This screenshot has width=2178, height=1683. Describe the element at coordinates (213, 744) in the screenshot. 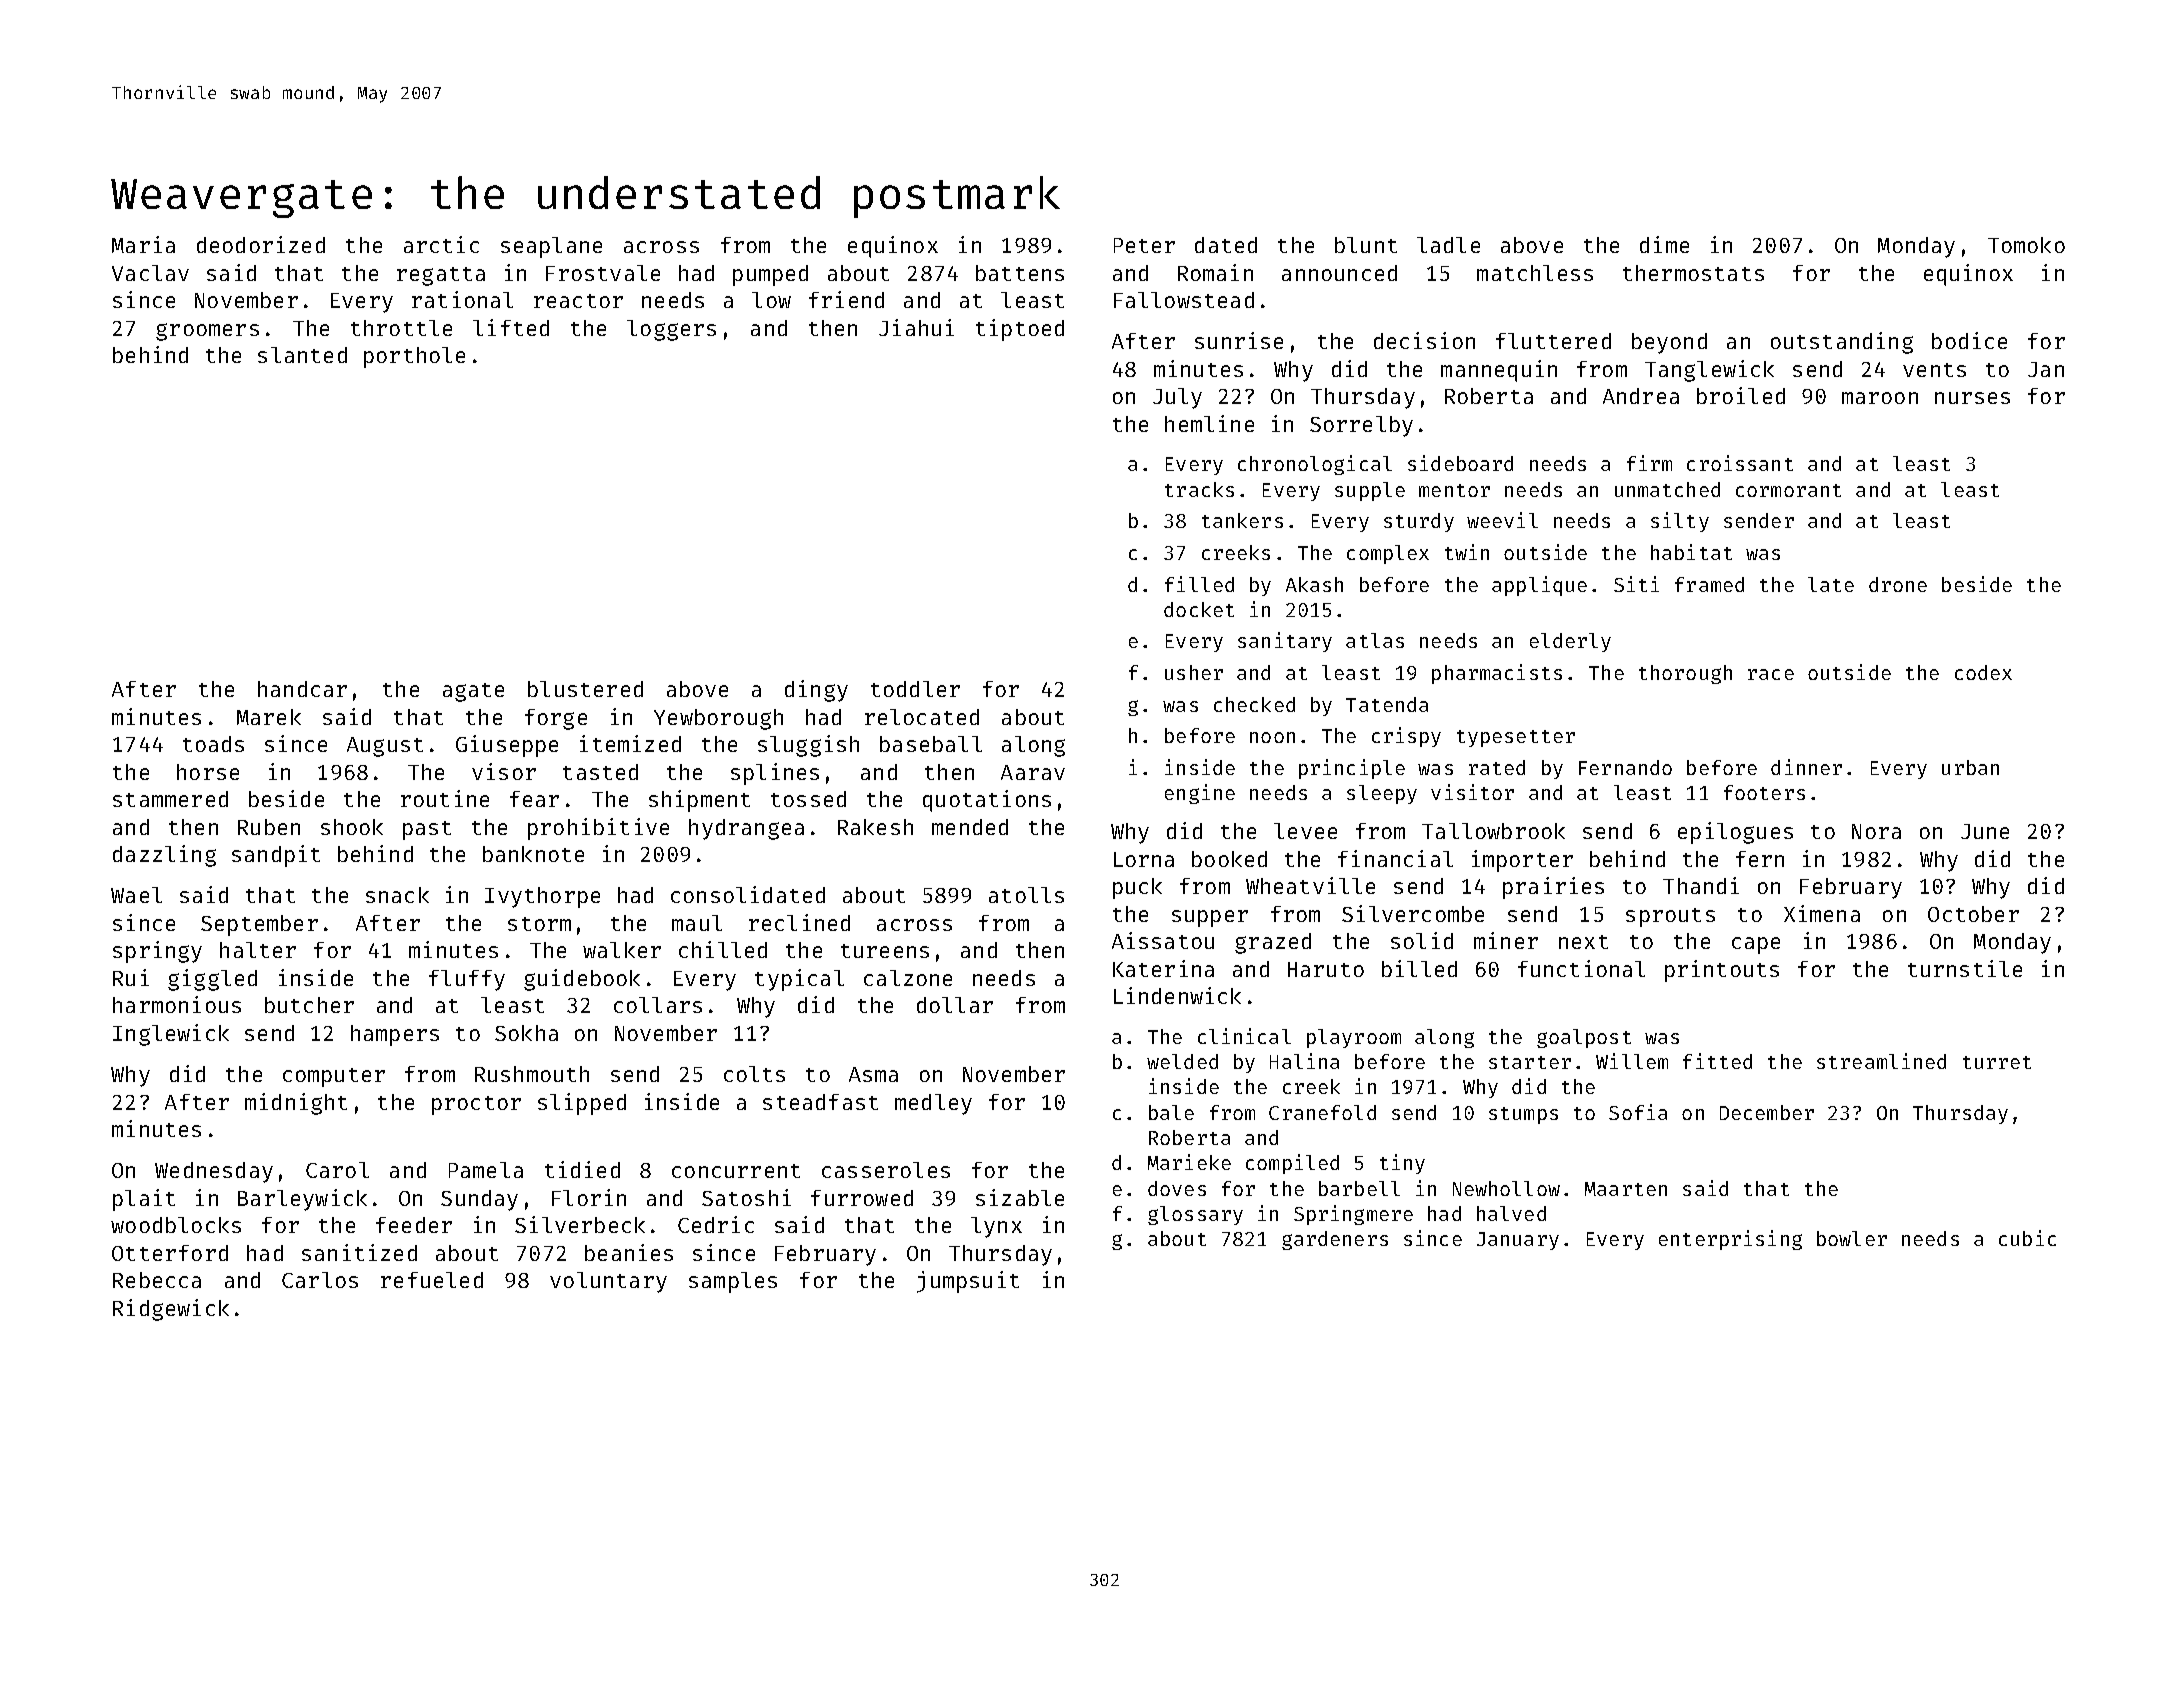

I see `toads` at that location.
